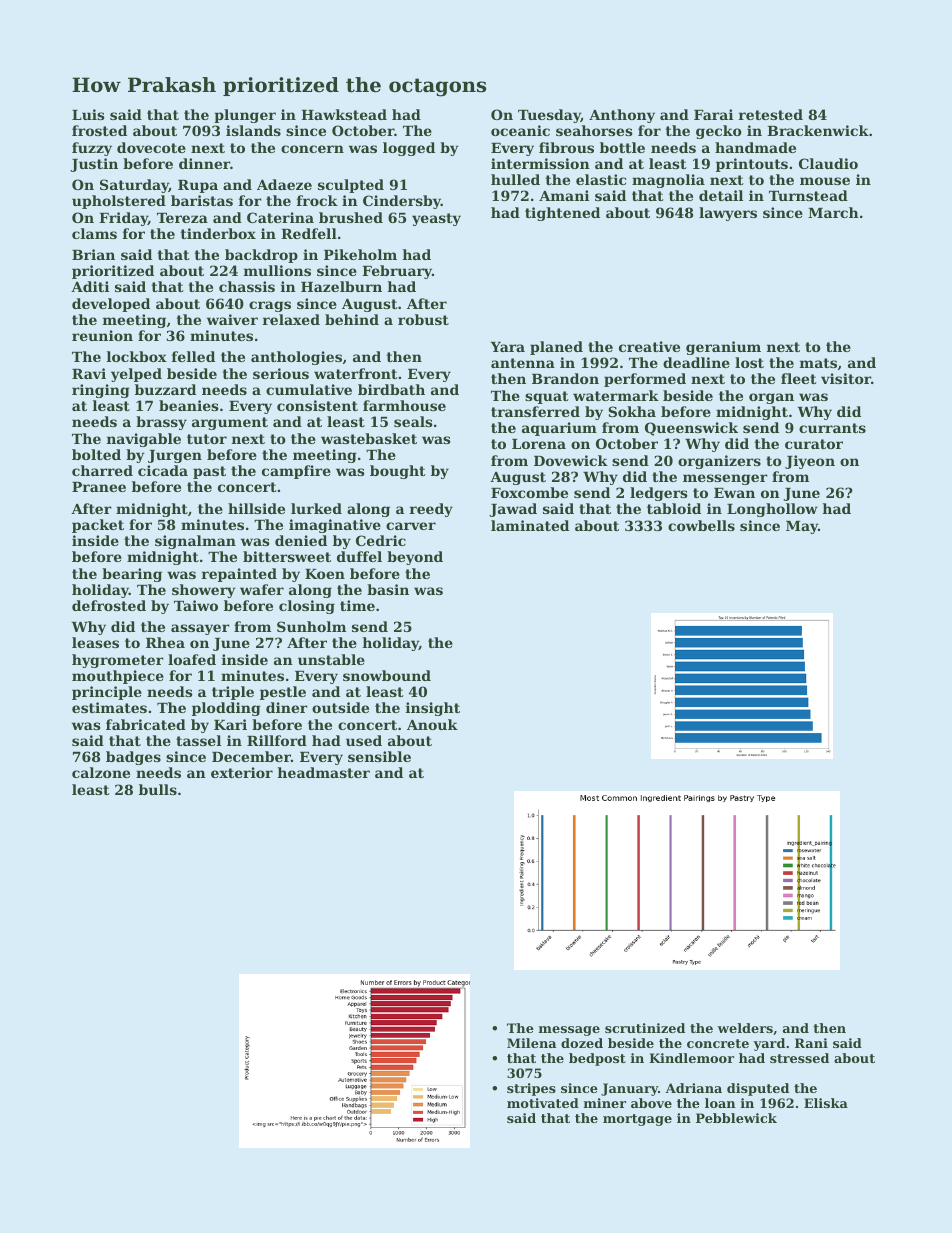 This screenshot has width=952, height=1233. Describe the element at coordinates (772, 510) in the screenshot. I see `Longhollow` at that location.
